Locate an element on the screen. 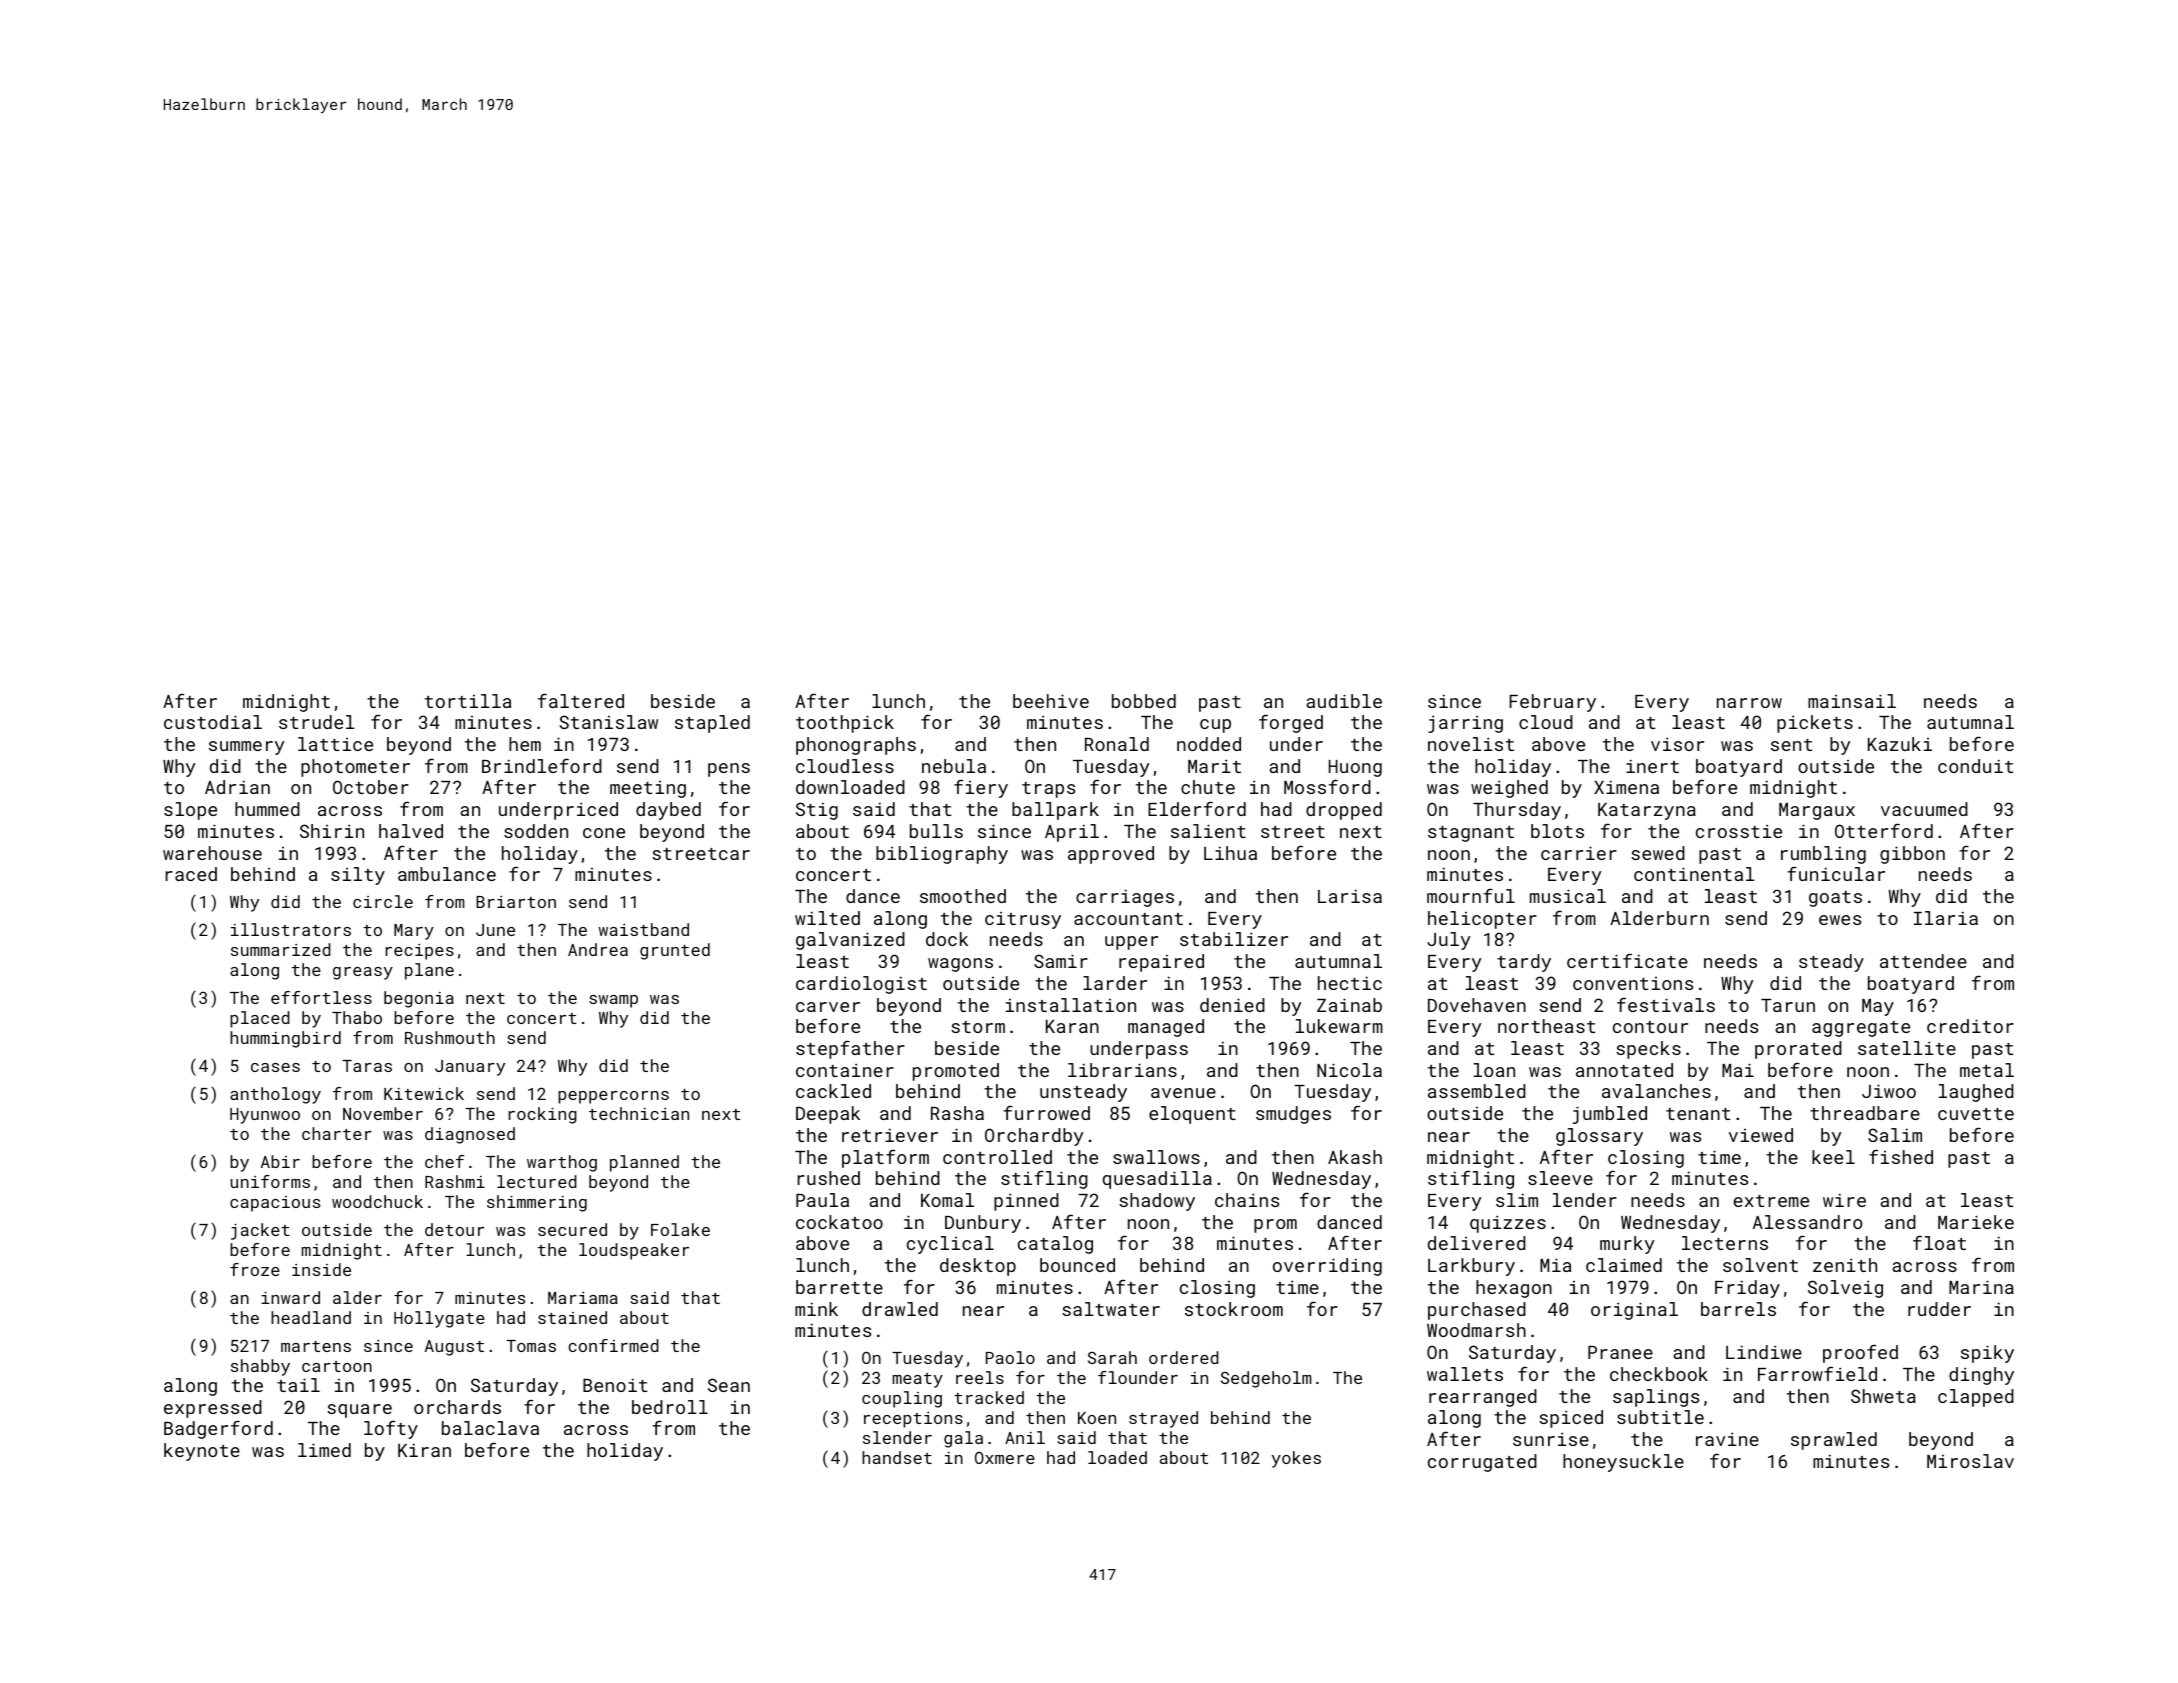 The image size is (2178, 1683). mainsail is located at coordinates (1852, 701).
